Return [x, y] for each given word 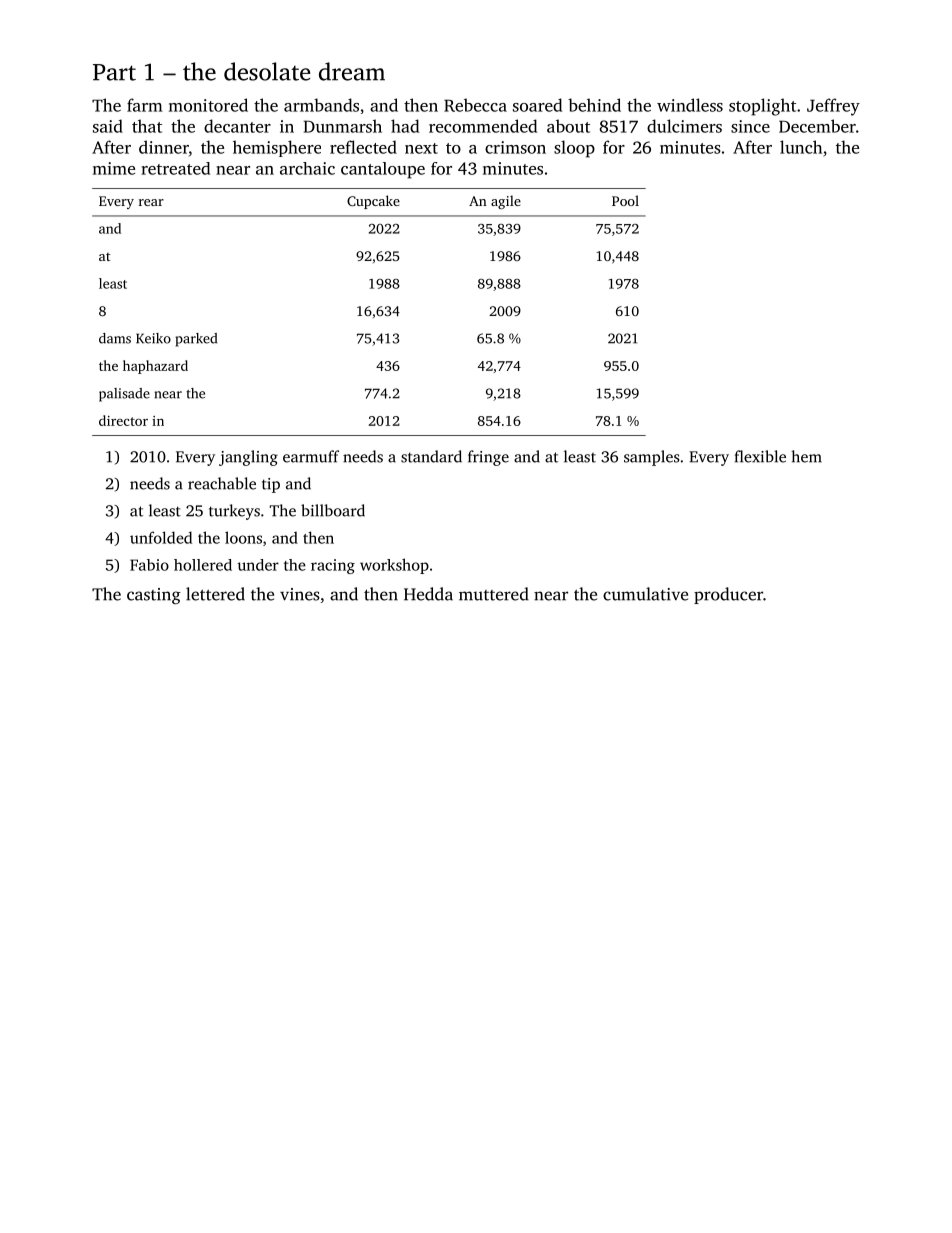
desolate [267, 71]
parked [196, 340]
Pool [625, 200]
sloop [574, 149]
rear [151, 202]
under [258, 565]
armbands [321, 105]
